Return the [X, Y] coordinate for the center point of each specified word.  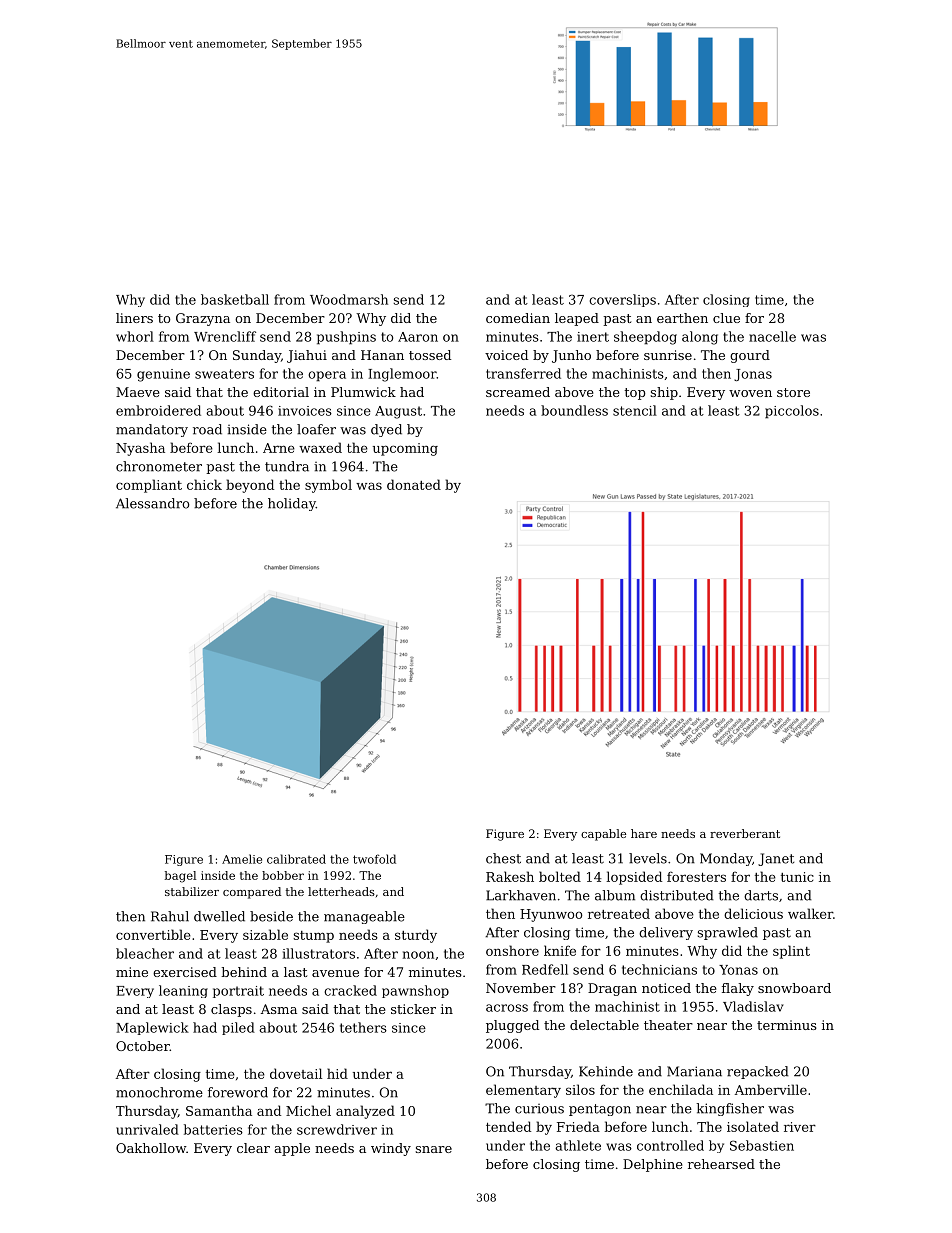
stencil [635, 410]
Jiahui [307, 356]
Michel [308, 1110]
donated [414, 484]
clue [726, 318]
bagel [180, 877]
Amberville [771, 1089]
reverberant [745, 833]
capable [603, 835]
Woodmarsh [349, 299]
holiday [292, 504]
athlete [578, 1145]
